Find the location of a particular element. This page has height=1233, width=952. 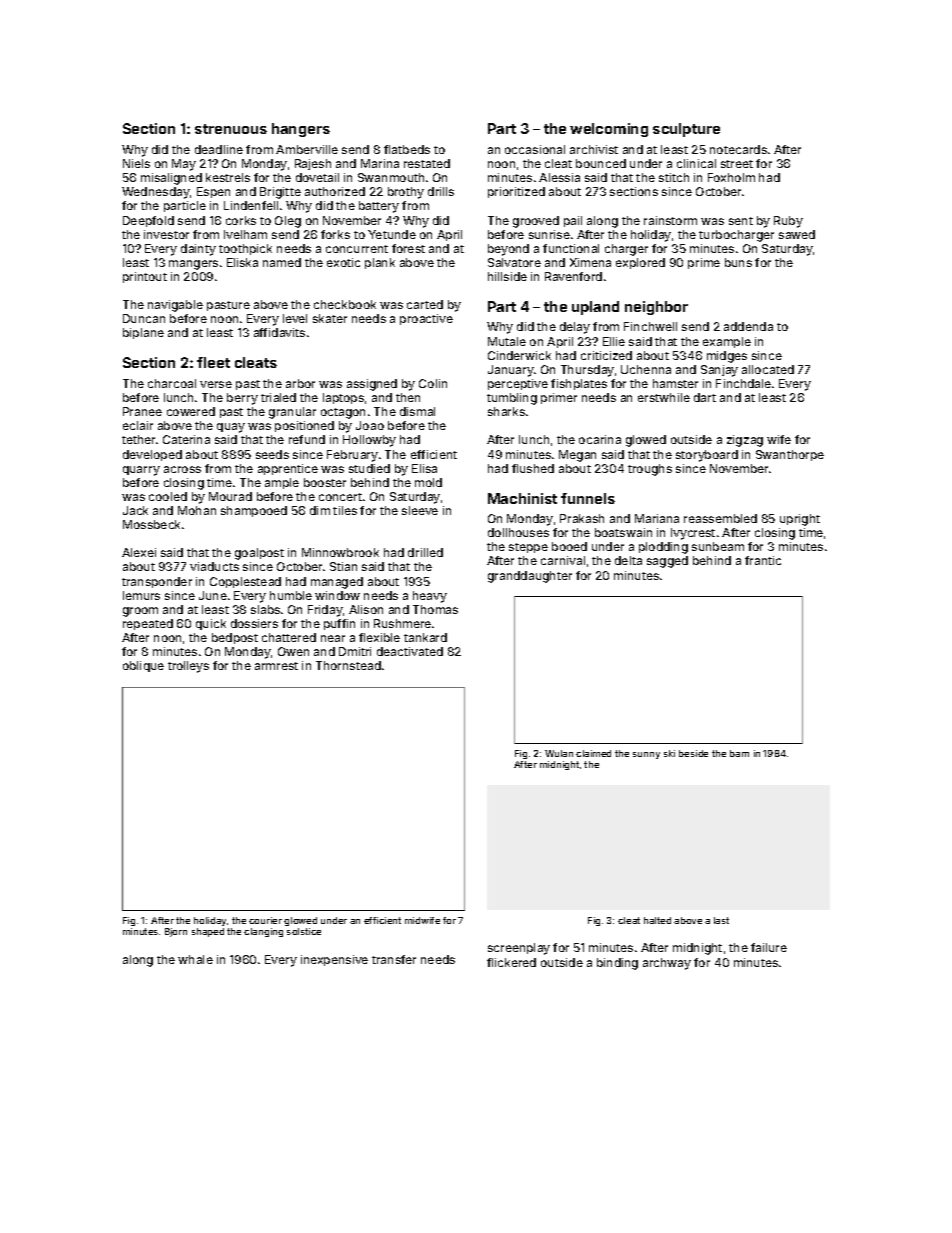

printout is located at coordinates (145, 277).
